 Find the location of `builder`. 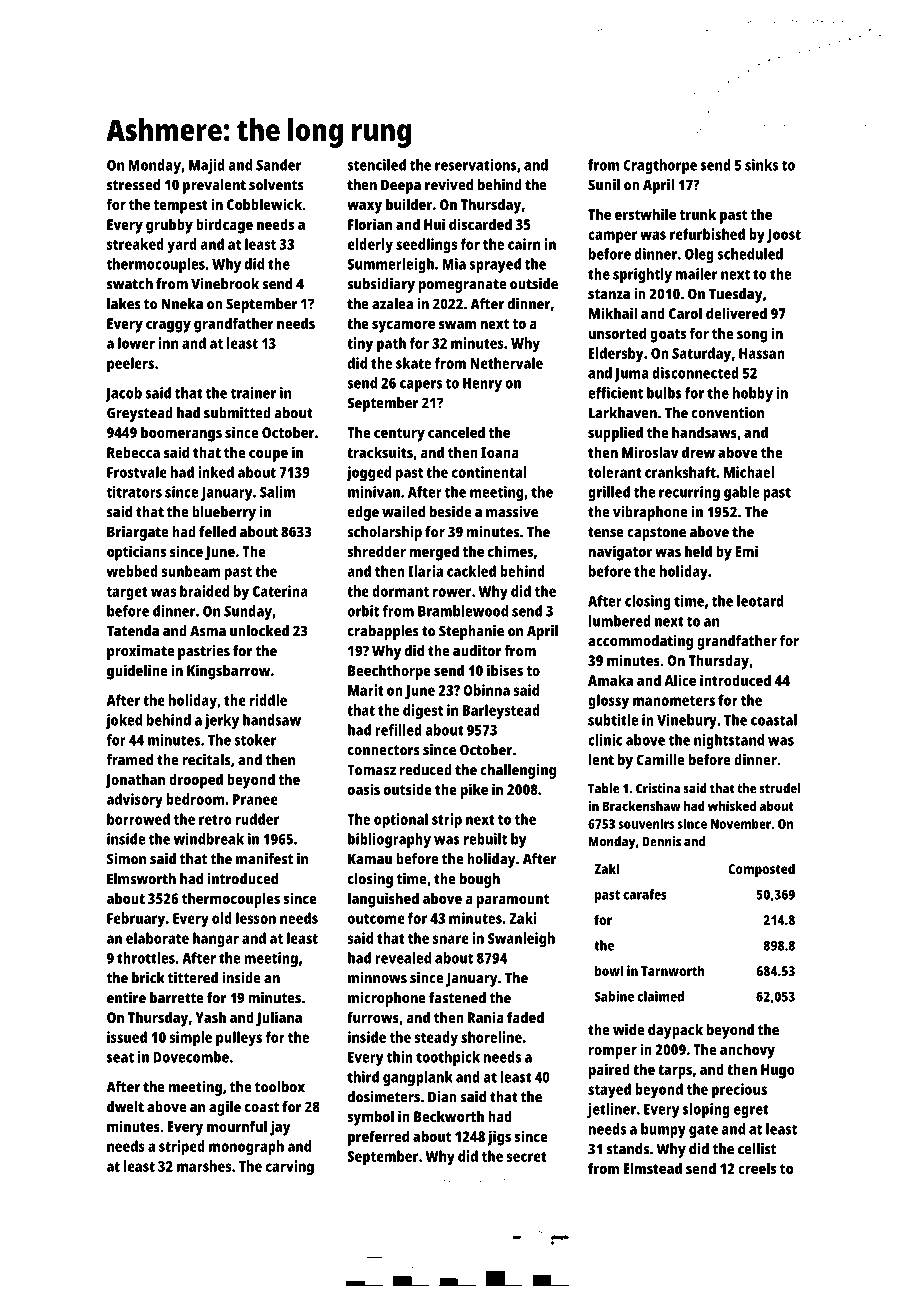

builder is located at coordinates (409, 204).
